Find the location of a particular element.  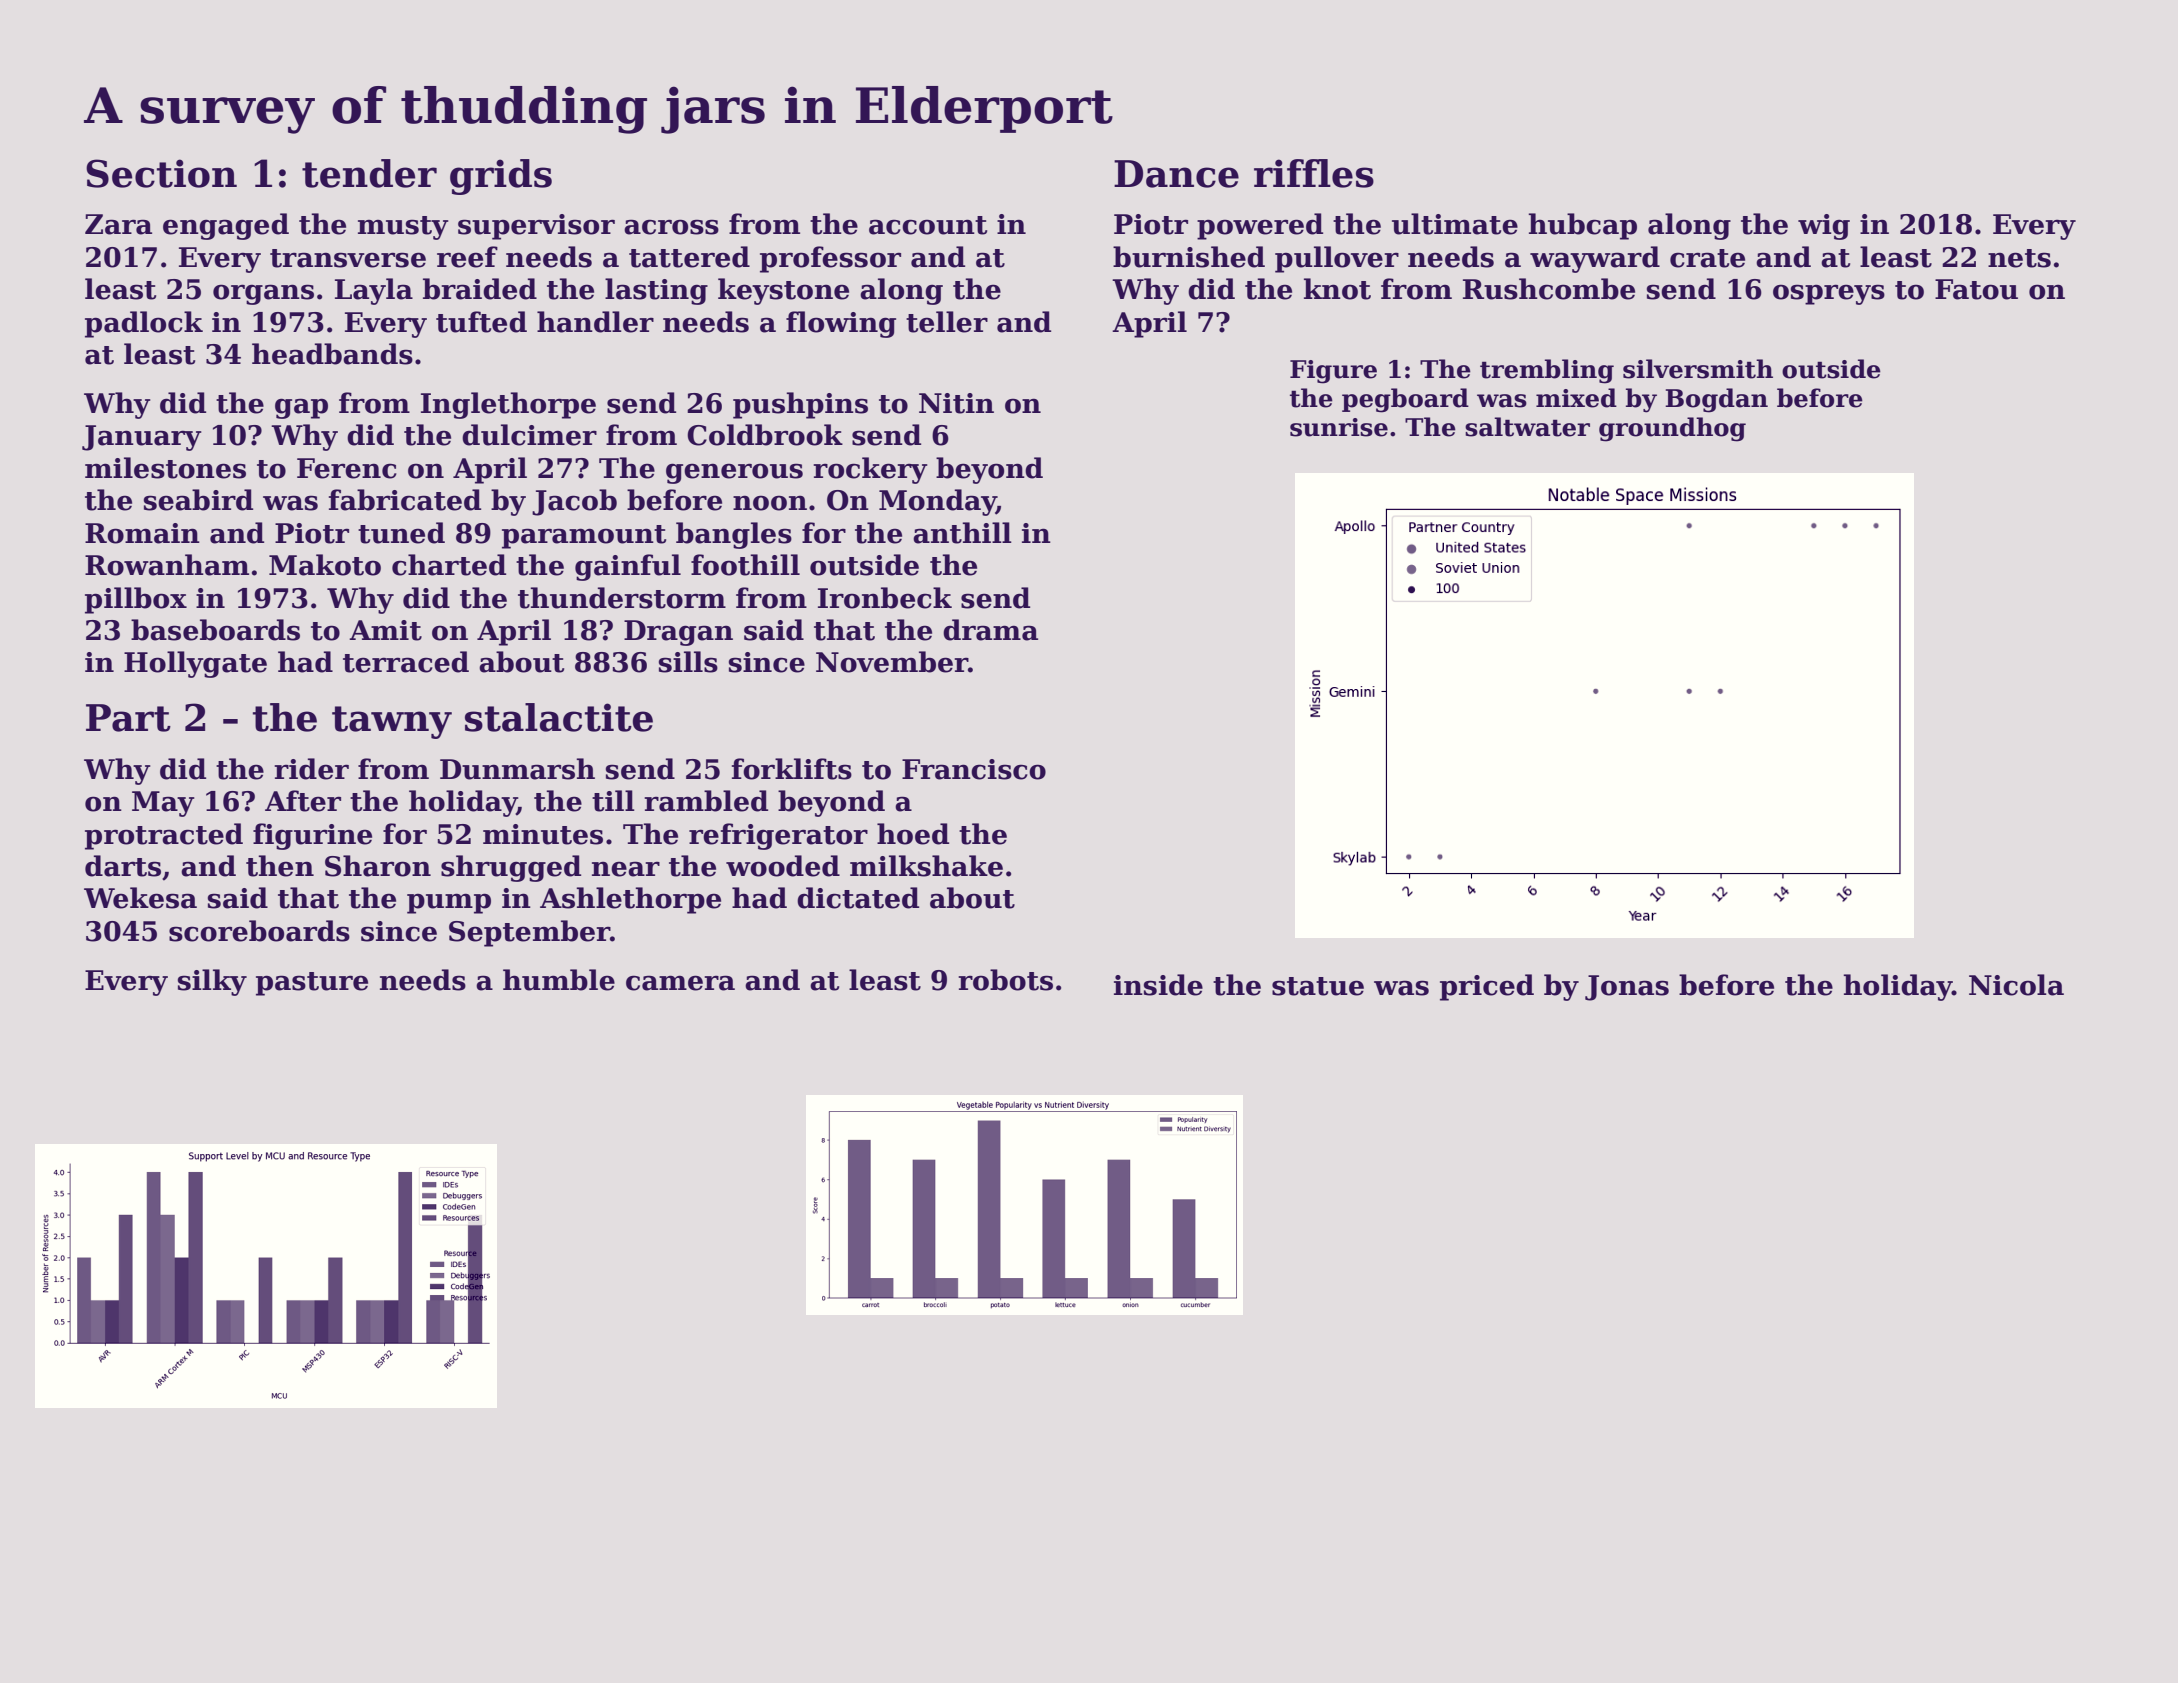

forklifts is located at coordinates (792, 769).
